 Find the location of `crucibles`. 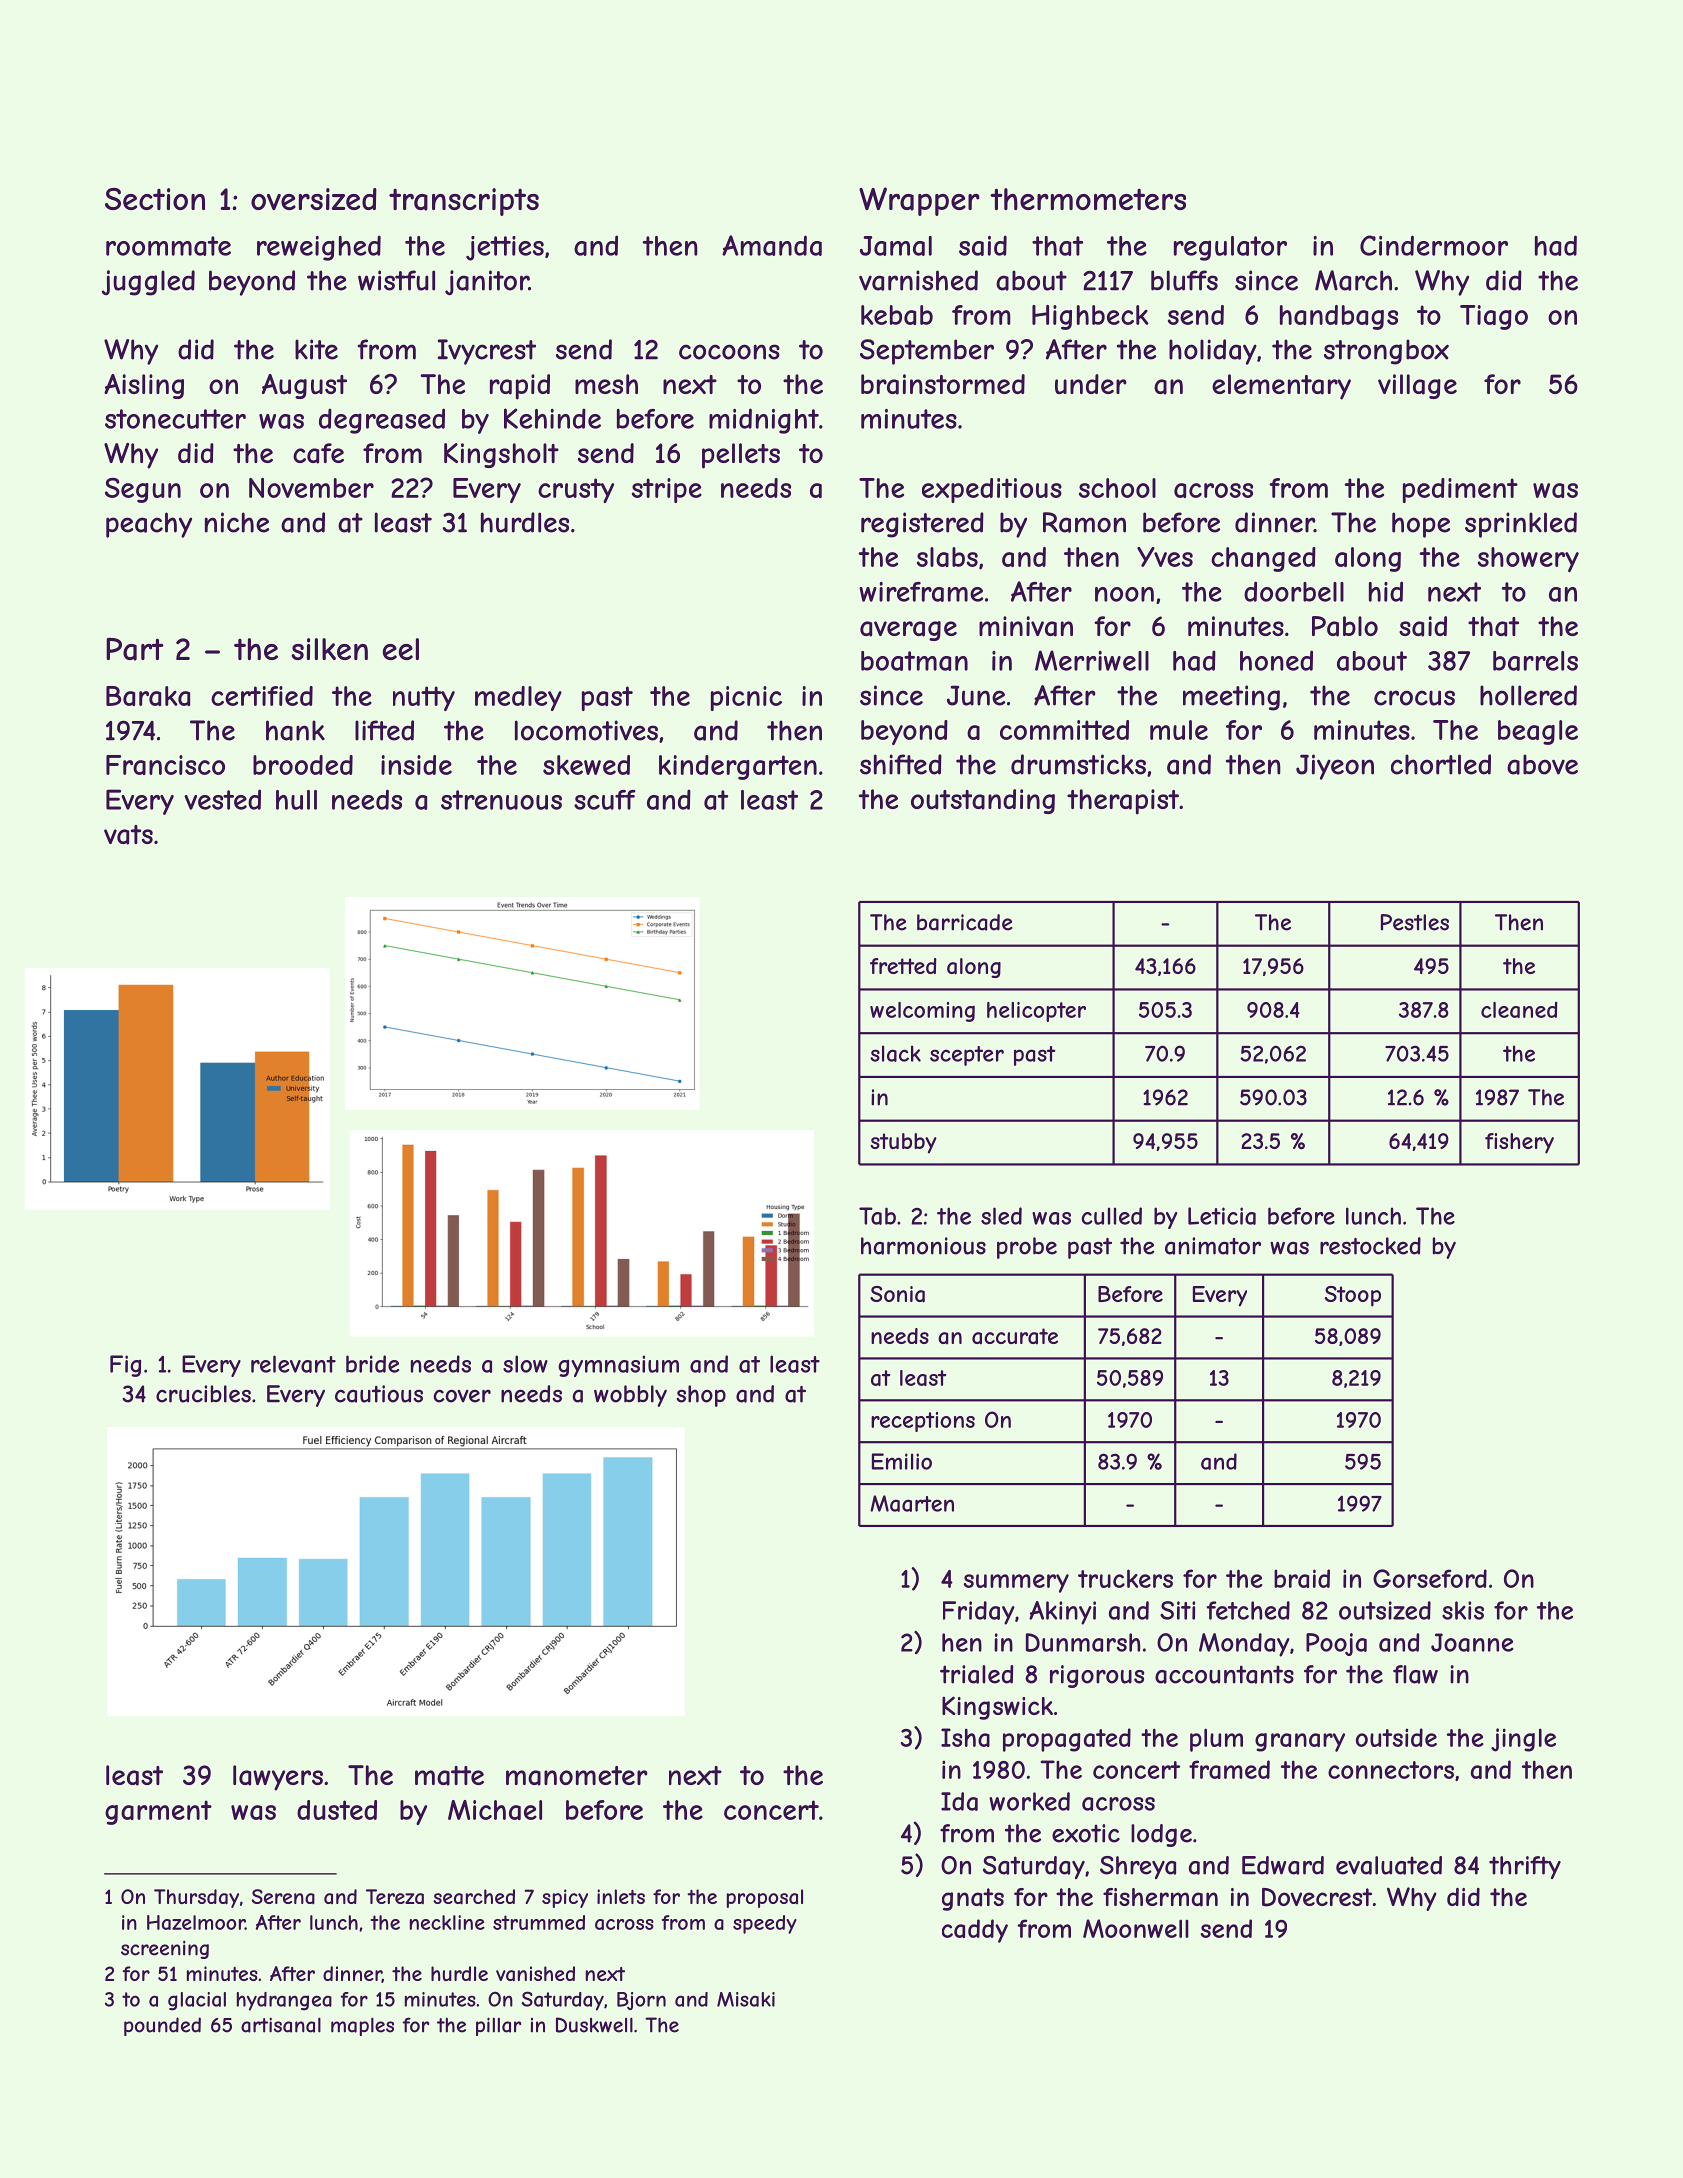

crucibles is located at coordinates (203, 1394).
